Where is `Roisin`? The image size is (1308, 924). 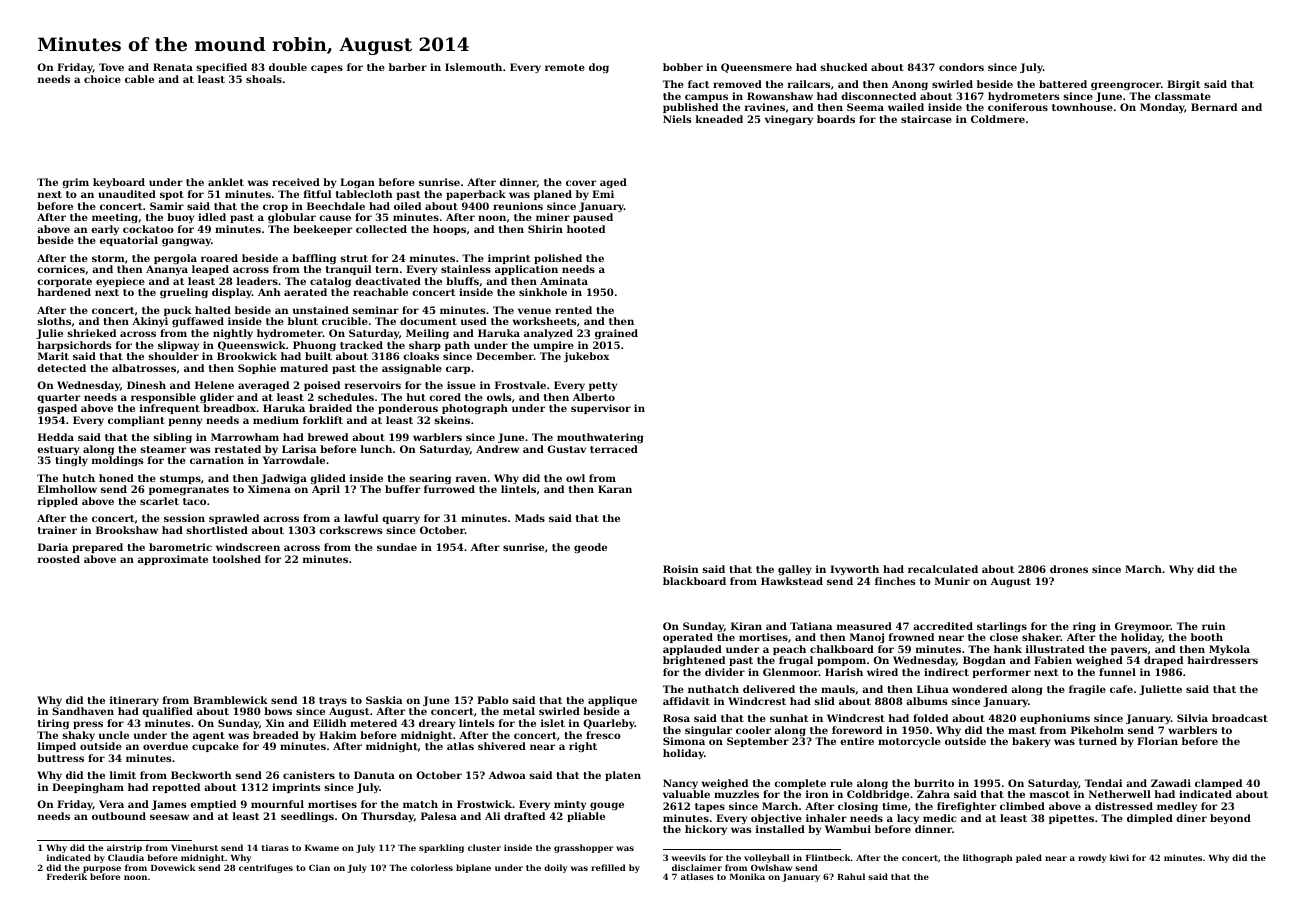
Roisin is located at coordinates (680, 569).
